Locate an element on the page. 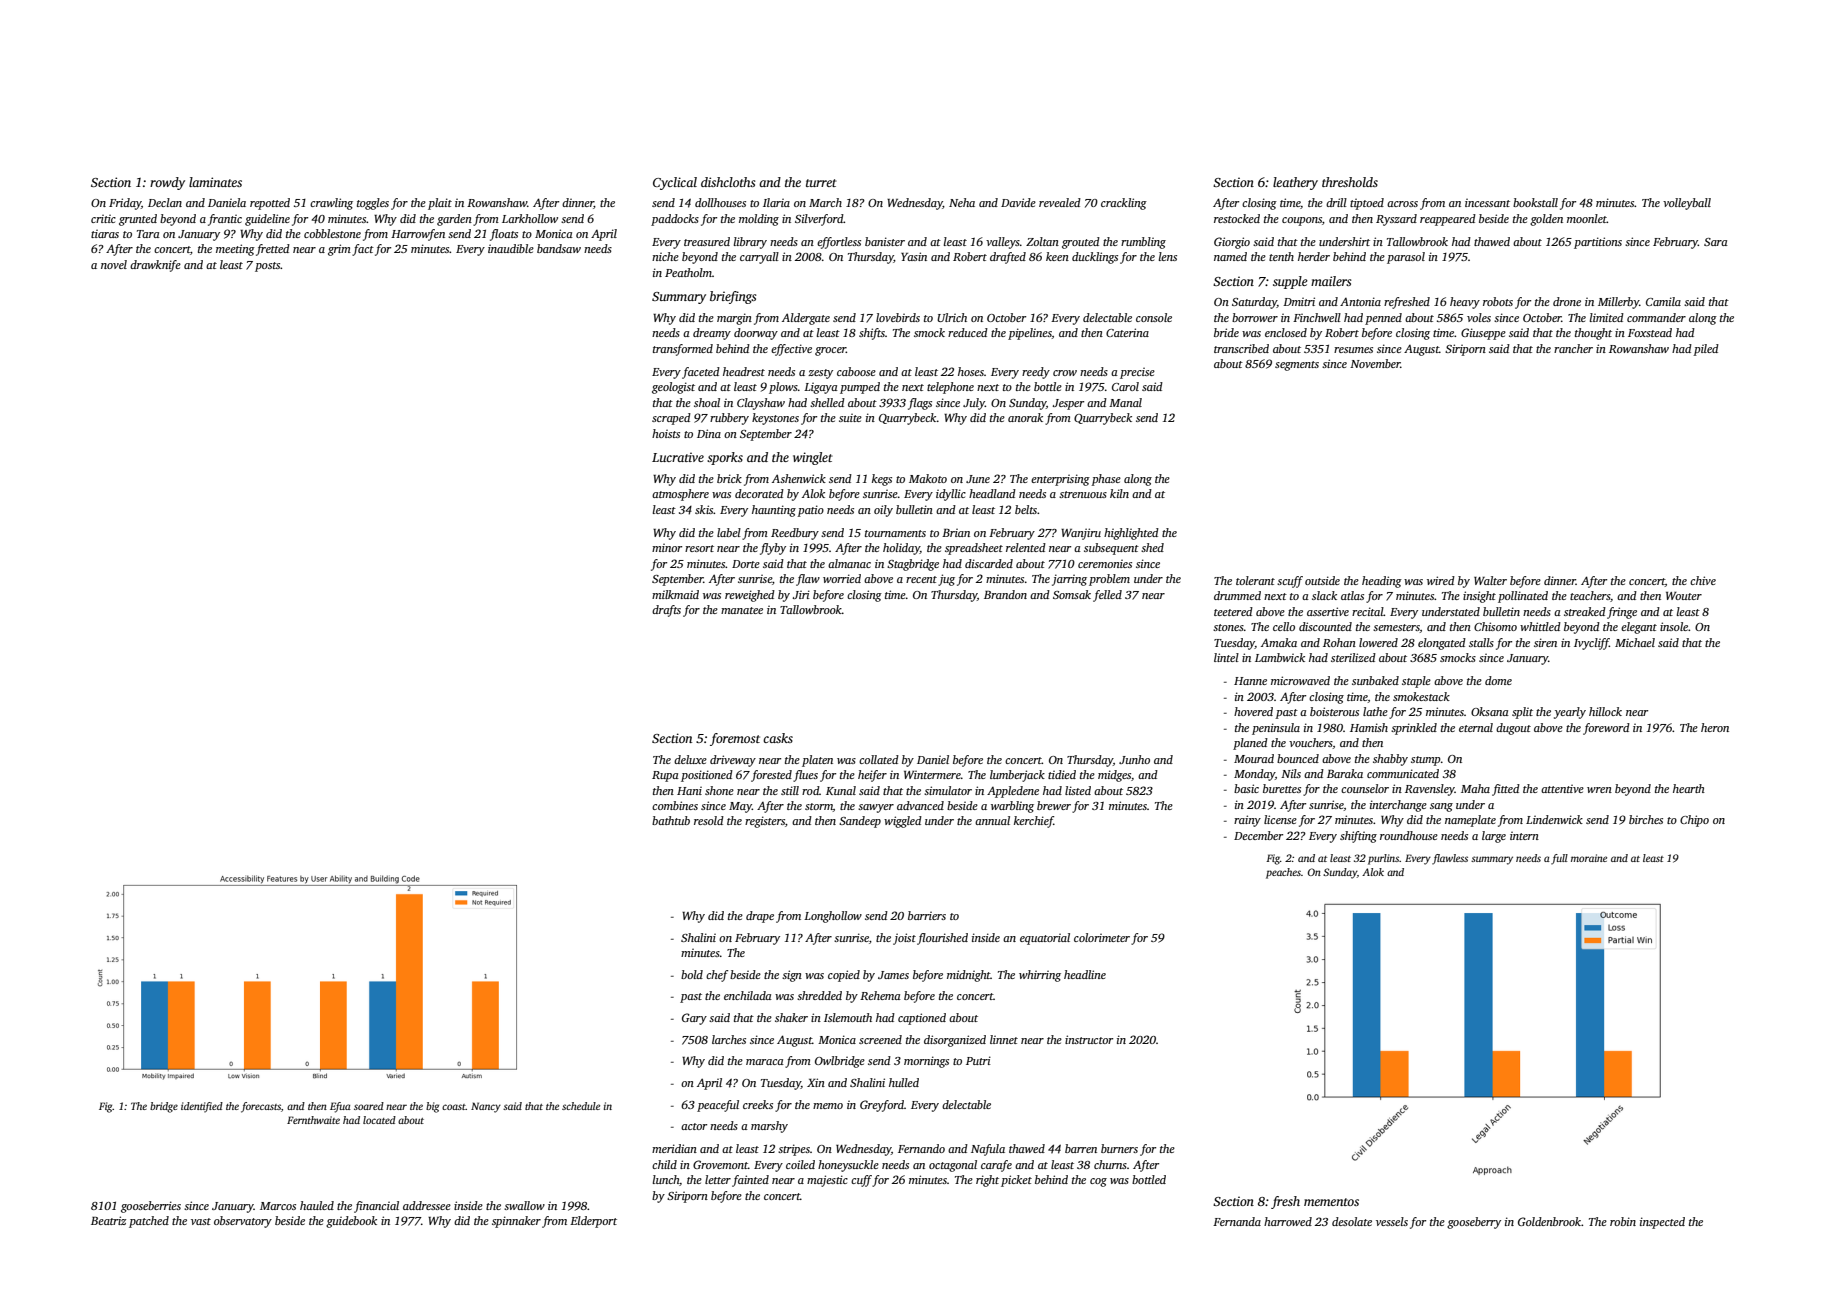 The width and height of the document is (1834, 1297). gooseberries is located at coordinates (151, 1207).
